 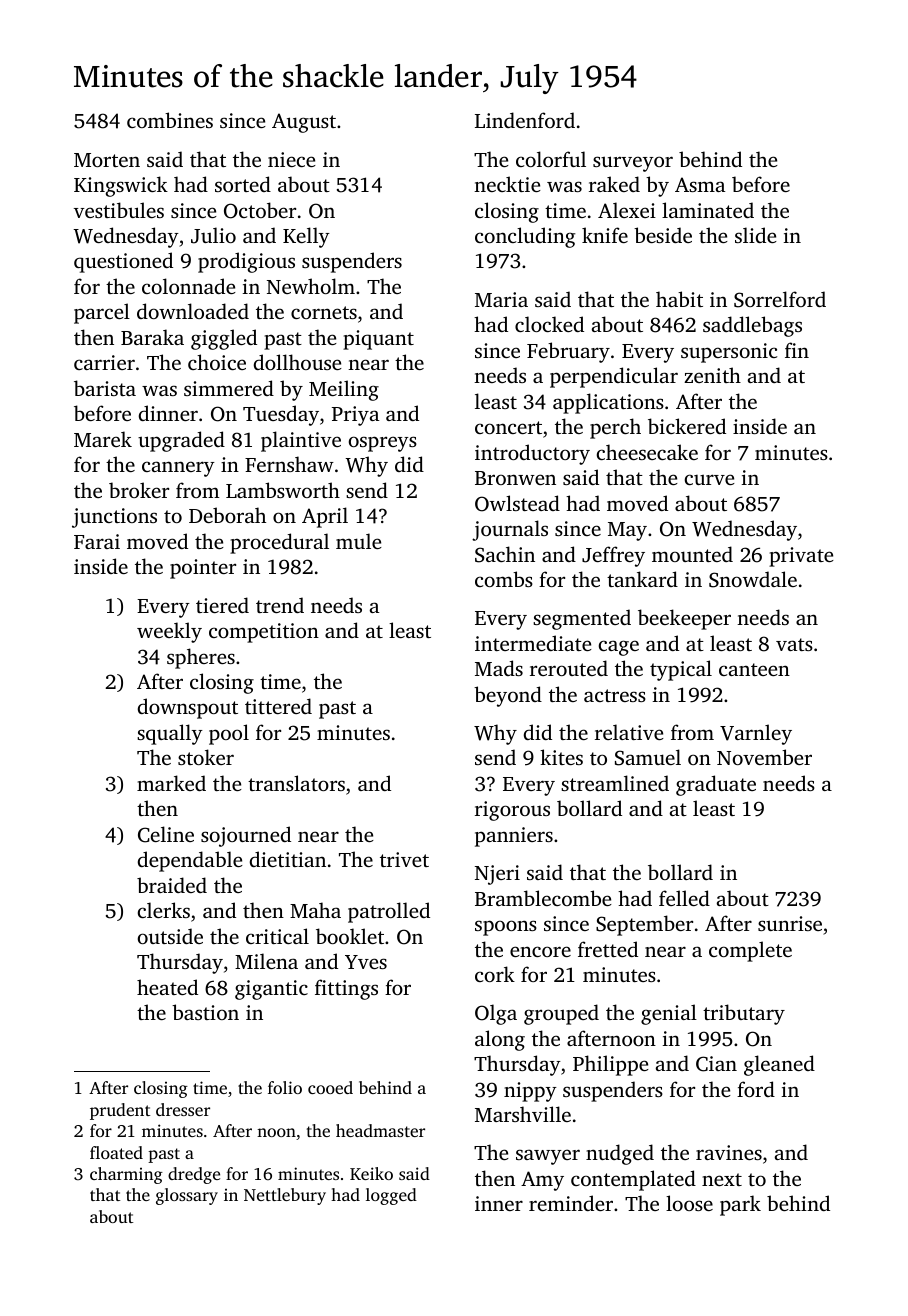 What do you see at coordinates (740, 1205) in the page?
I see `park` at bounding box center [740, 1205].
